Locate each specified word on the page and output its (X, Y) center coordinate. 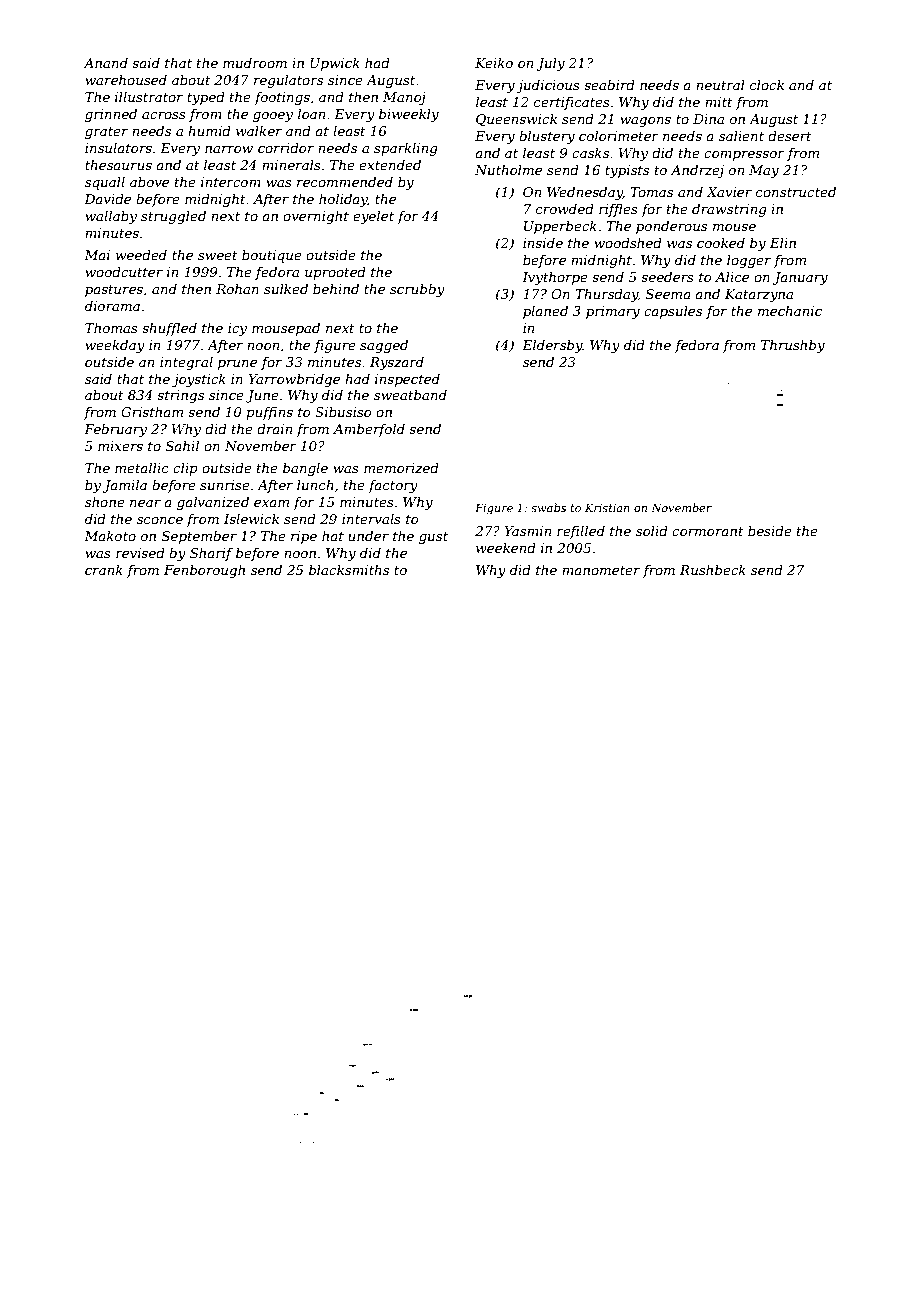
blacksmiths (349, 570)
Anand (106, 63)
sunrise (225, 485)
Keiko (494, 63)
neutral (720, 85)
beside (770, 531)
